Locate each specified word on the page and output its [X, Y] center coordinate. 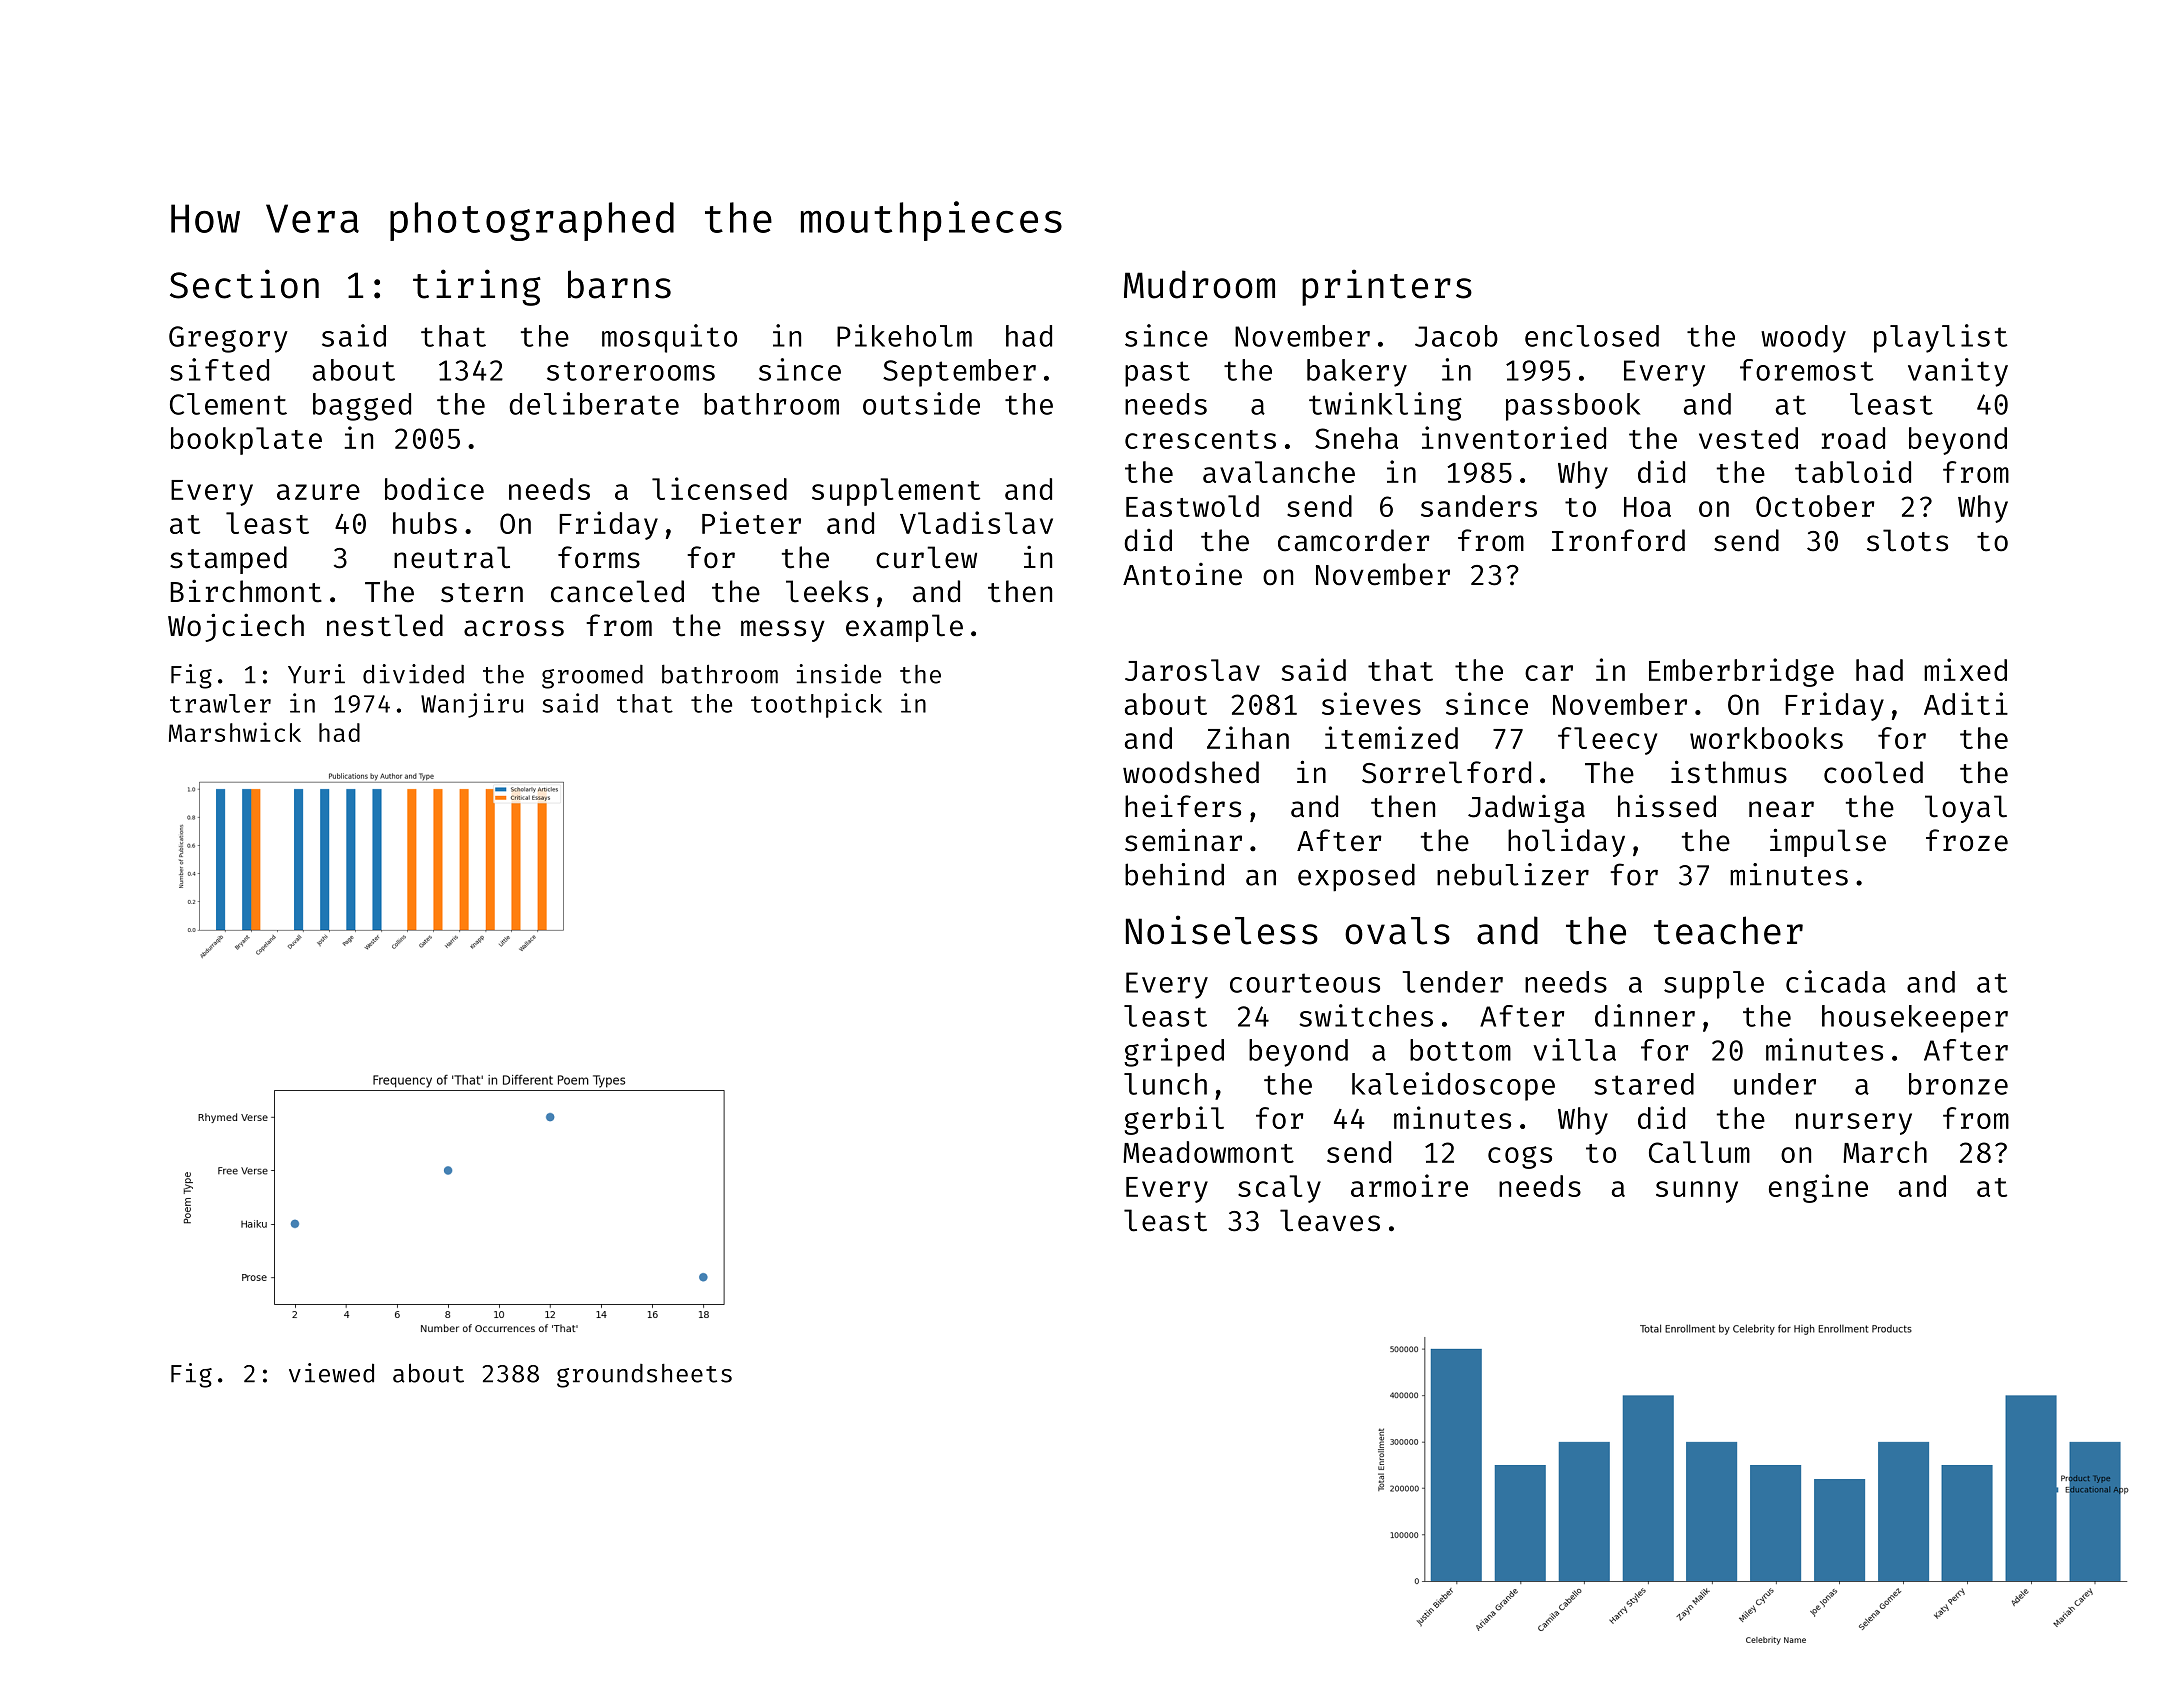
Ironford [1618, 540]
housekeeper [1915, 1019]
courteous [1305, 983]
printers [1387, 287]
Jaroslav [1192, 670]
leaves [1330, 1220]
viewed [331, 1373]
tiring [477, 287]
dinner [1645, 1015]
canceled [617, 591]
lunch [1165, 1084]
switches [1366, 1015]
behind [1174, 874]
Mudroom [1199, 284]
